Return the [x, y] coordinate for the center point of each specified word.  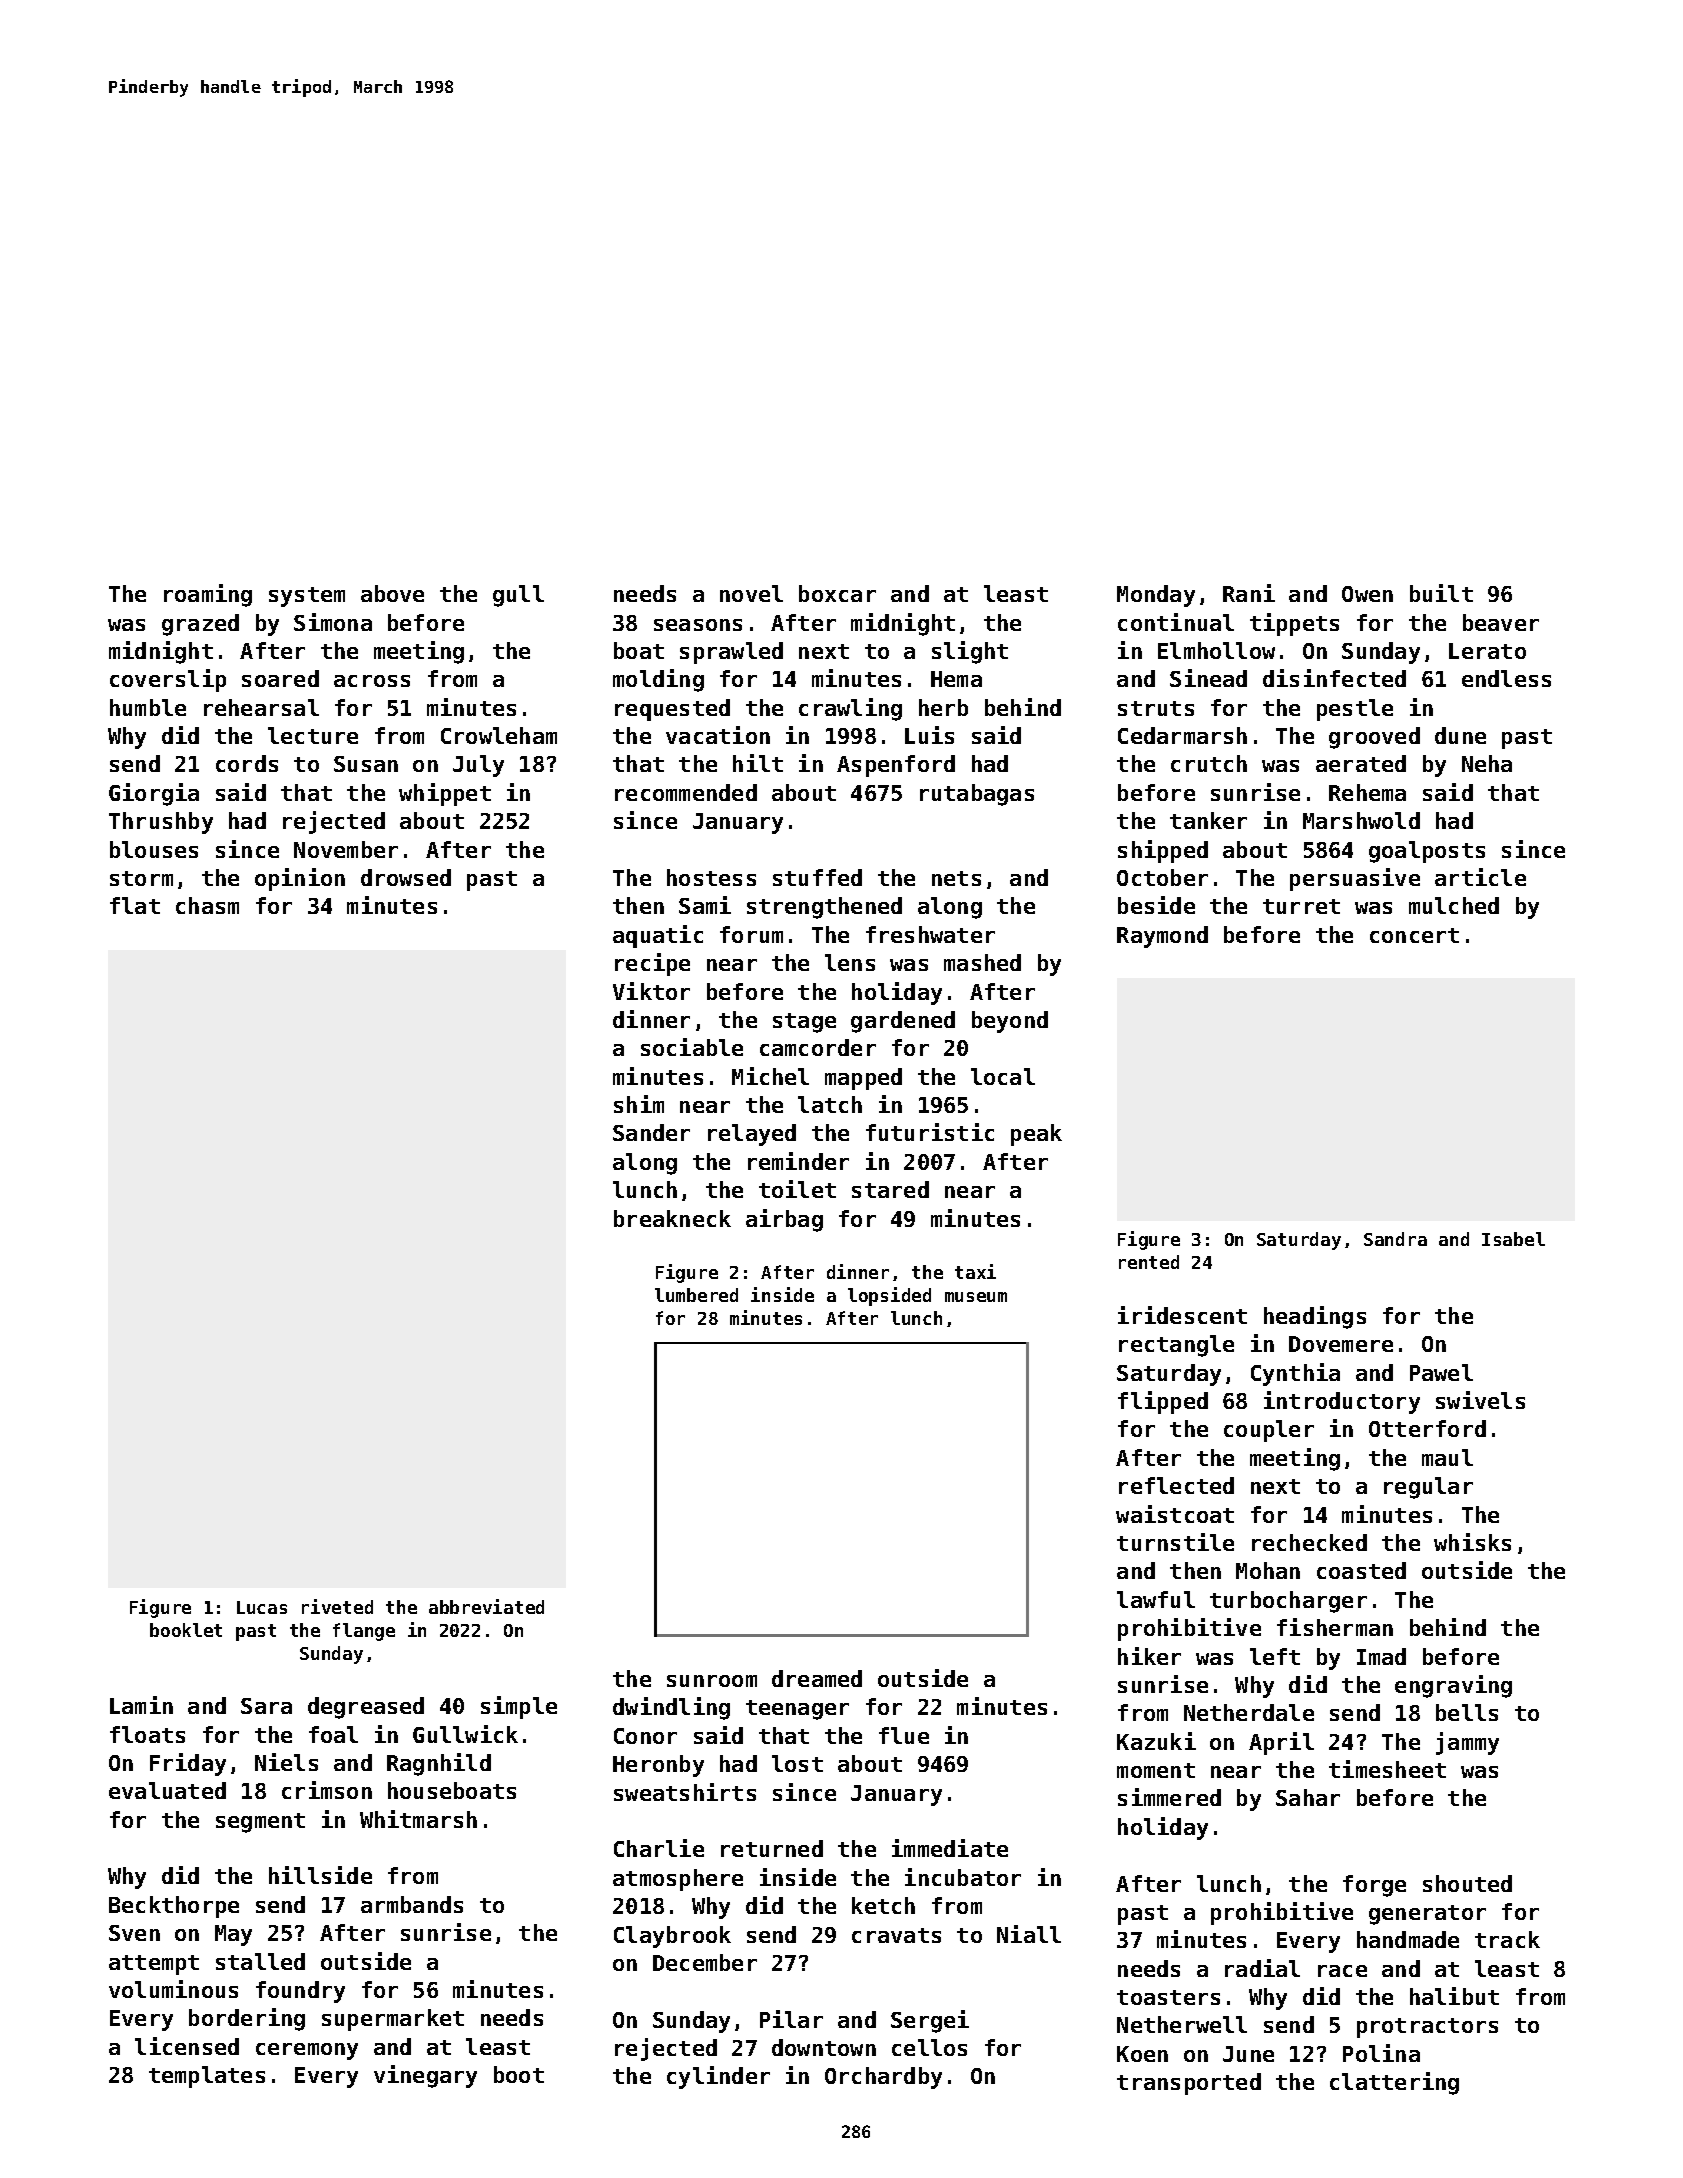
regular [1428, 1488]
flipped [1163, 1402]
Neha [1487, 763]
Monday [1156, 596]
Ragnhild [439, 1764]
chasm [207, 905]
